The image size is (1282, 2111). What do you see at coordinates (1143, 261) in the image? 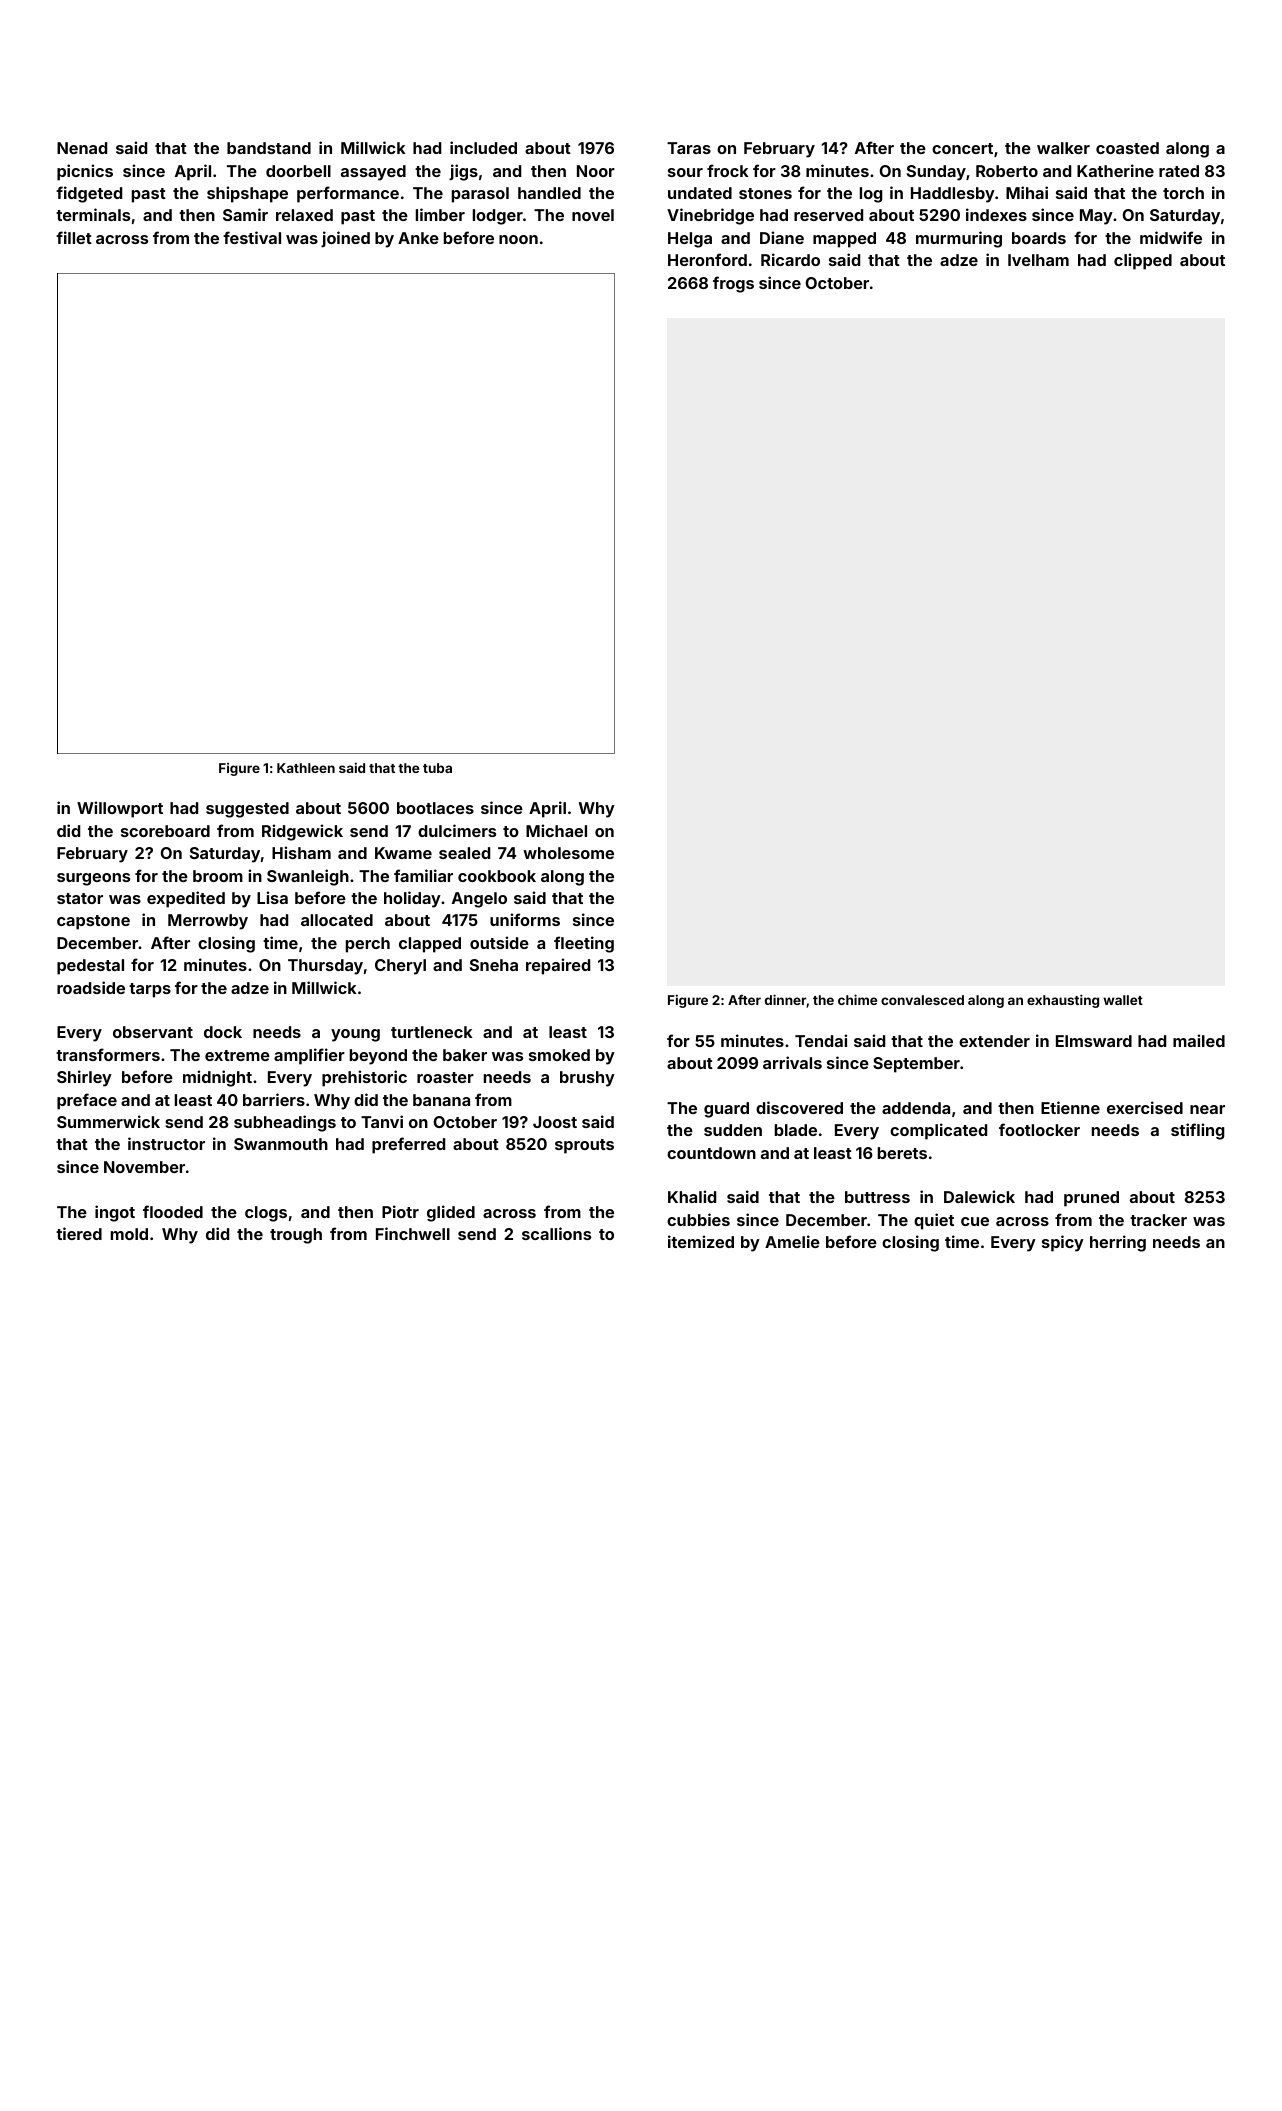
I see `clipped` at bounding box center [1143, 261].
